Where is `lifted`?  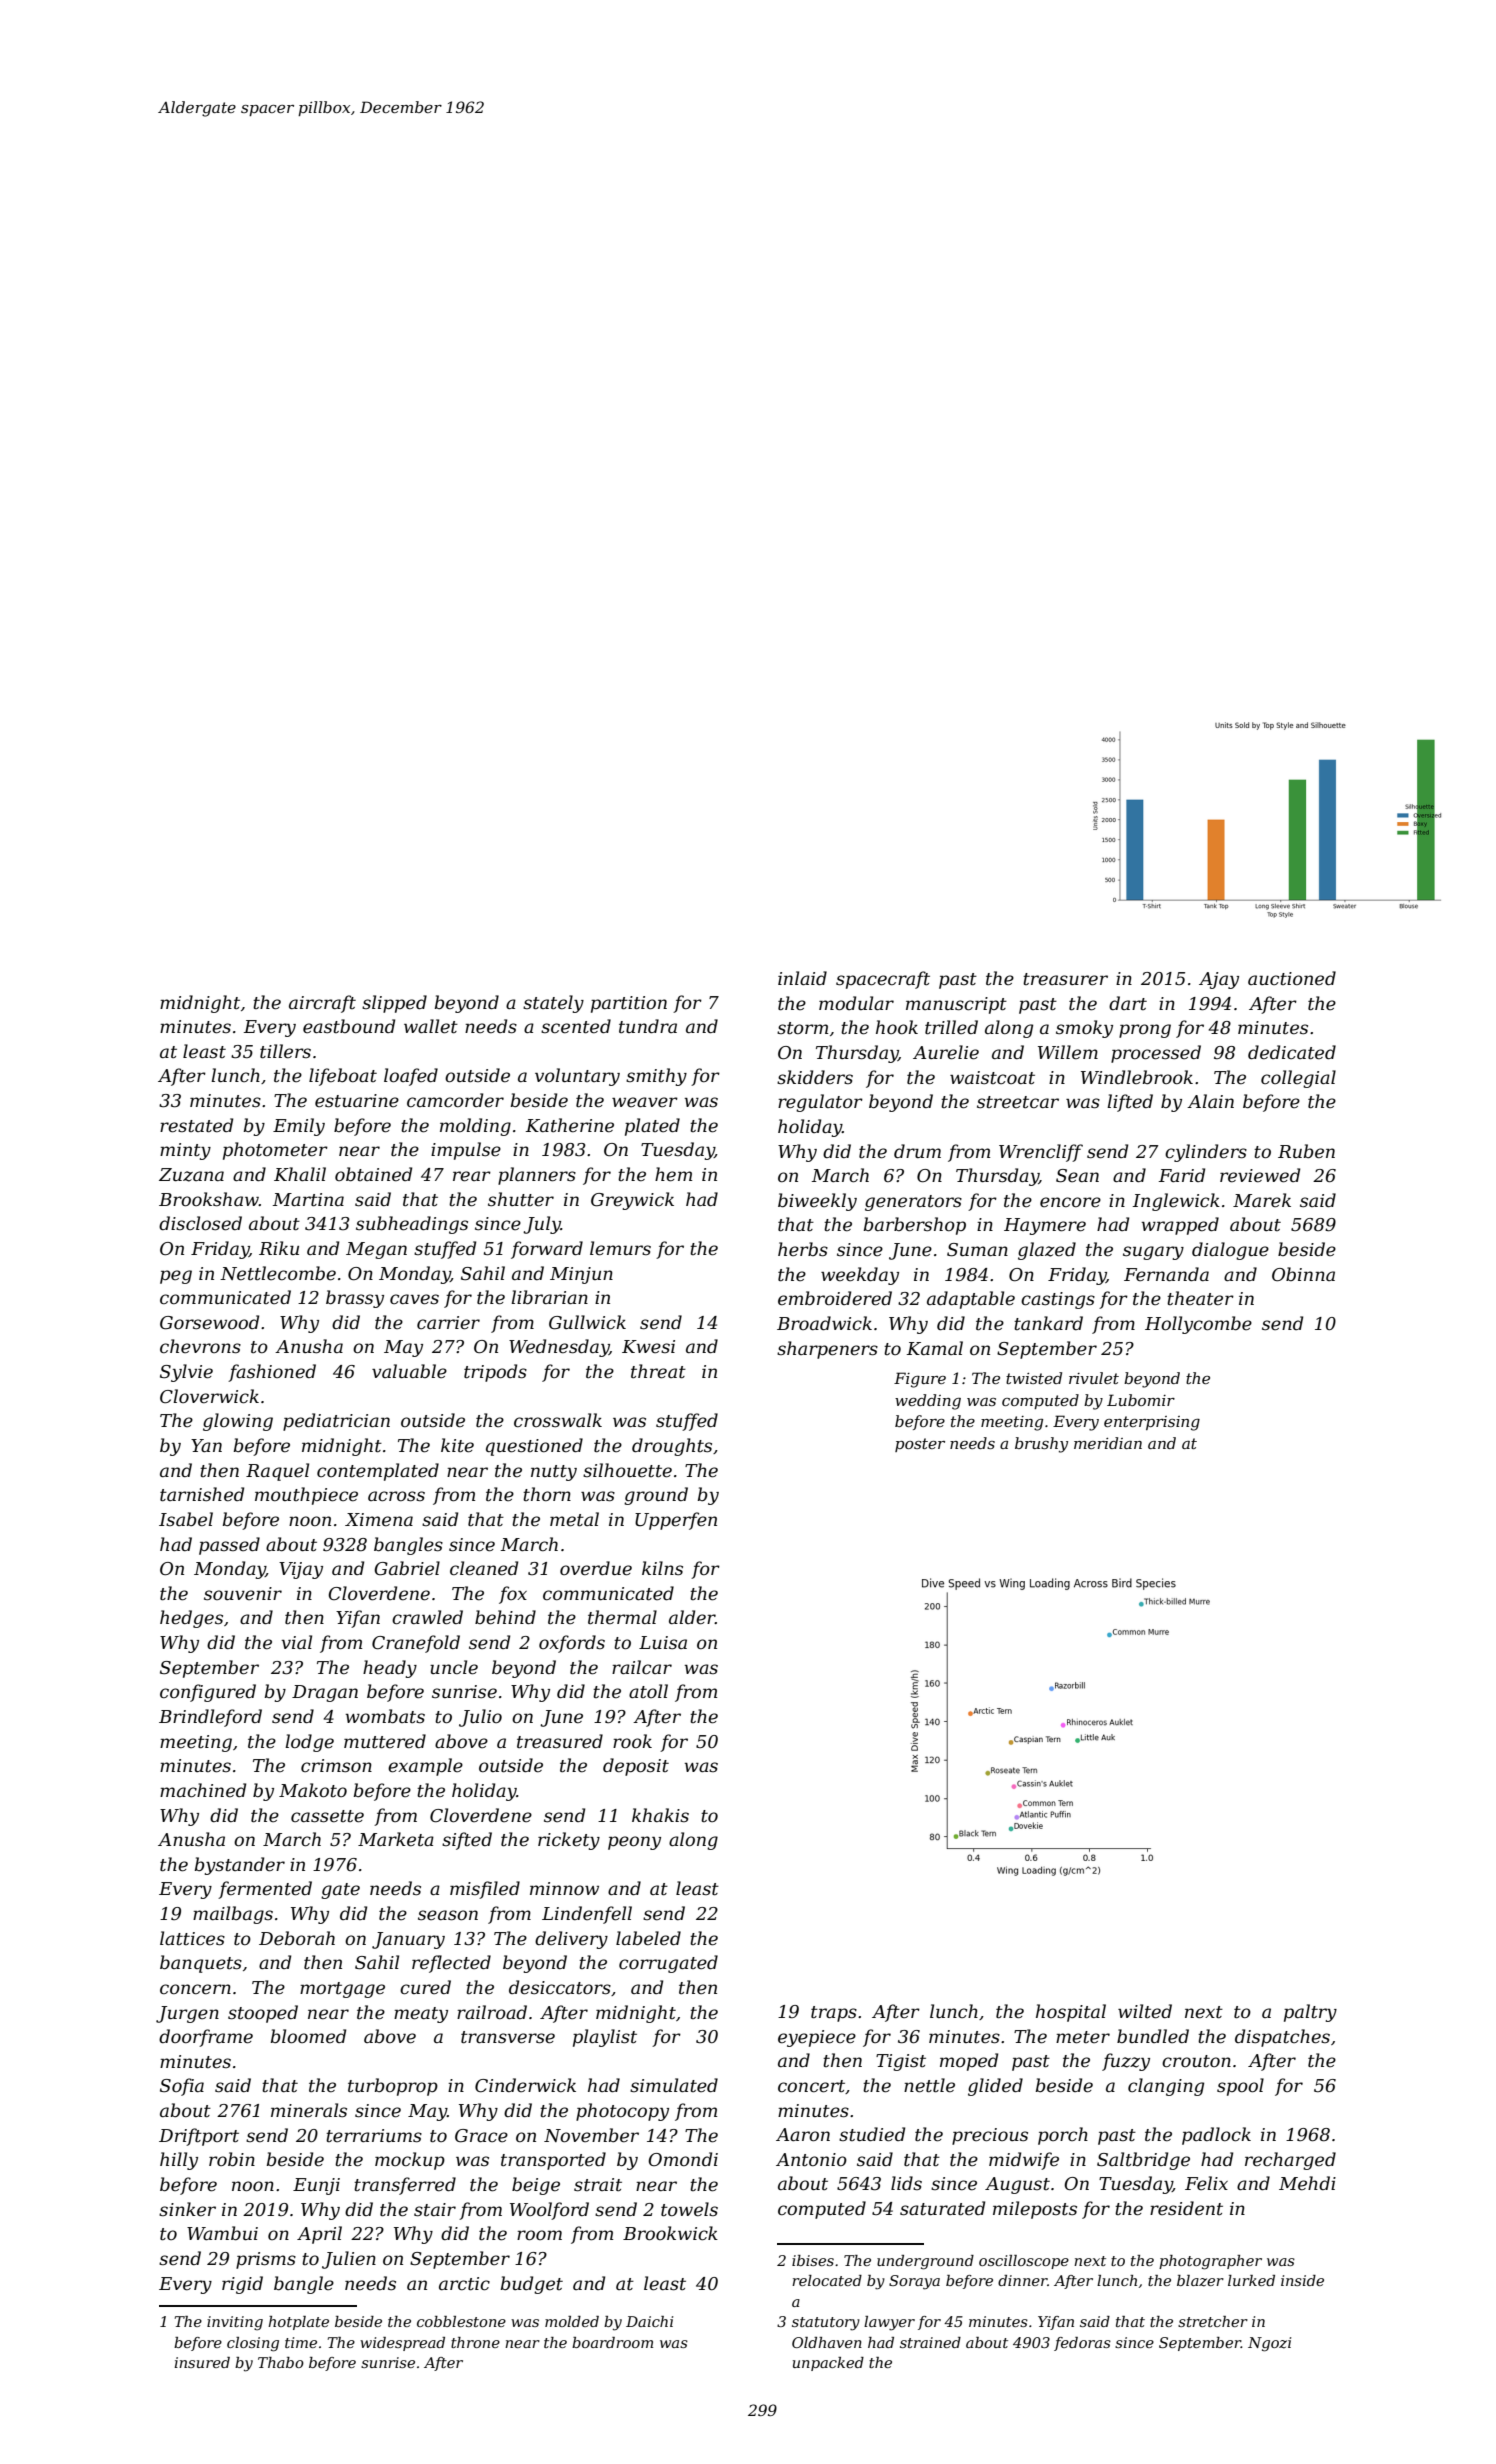 lifted is located at coordinates (1130, 1103).
